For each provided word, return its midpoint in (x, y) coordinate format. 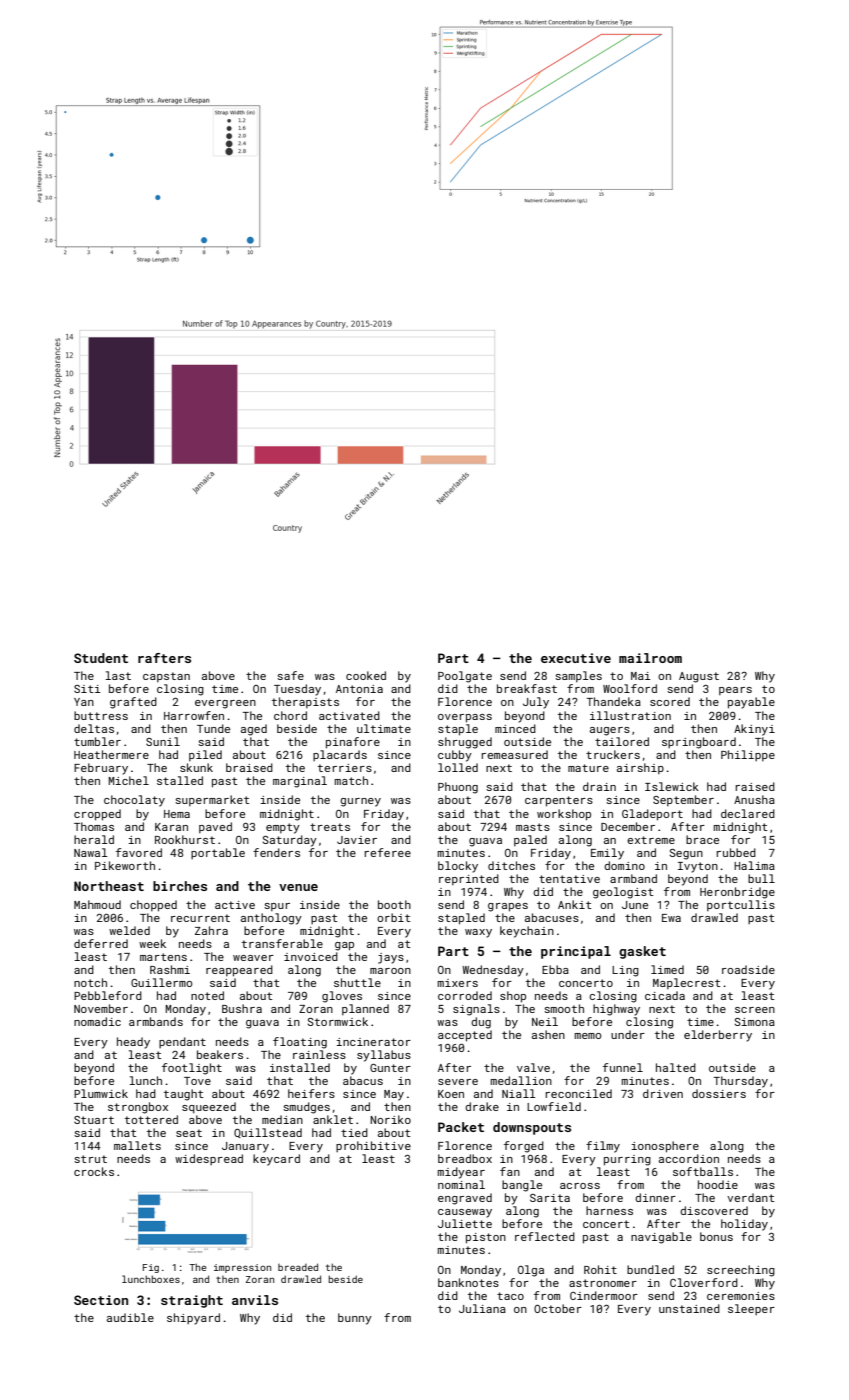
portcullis (741, 905)
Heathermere (111, 754)
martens (163, 957)
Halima (754, 865)
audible (130, 1317)
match (351, 780)
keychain (527, 932)
